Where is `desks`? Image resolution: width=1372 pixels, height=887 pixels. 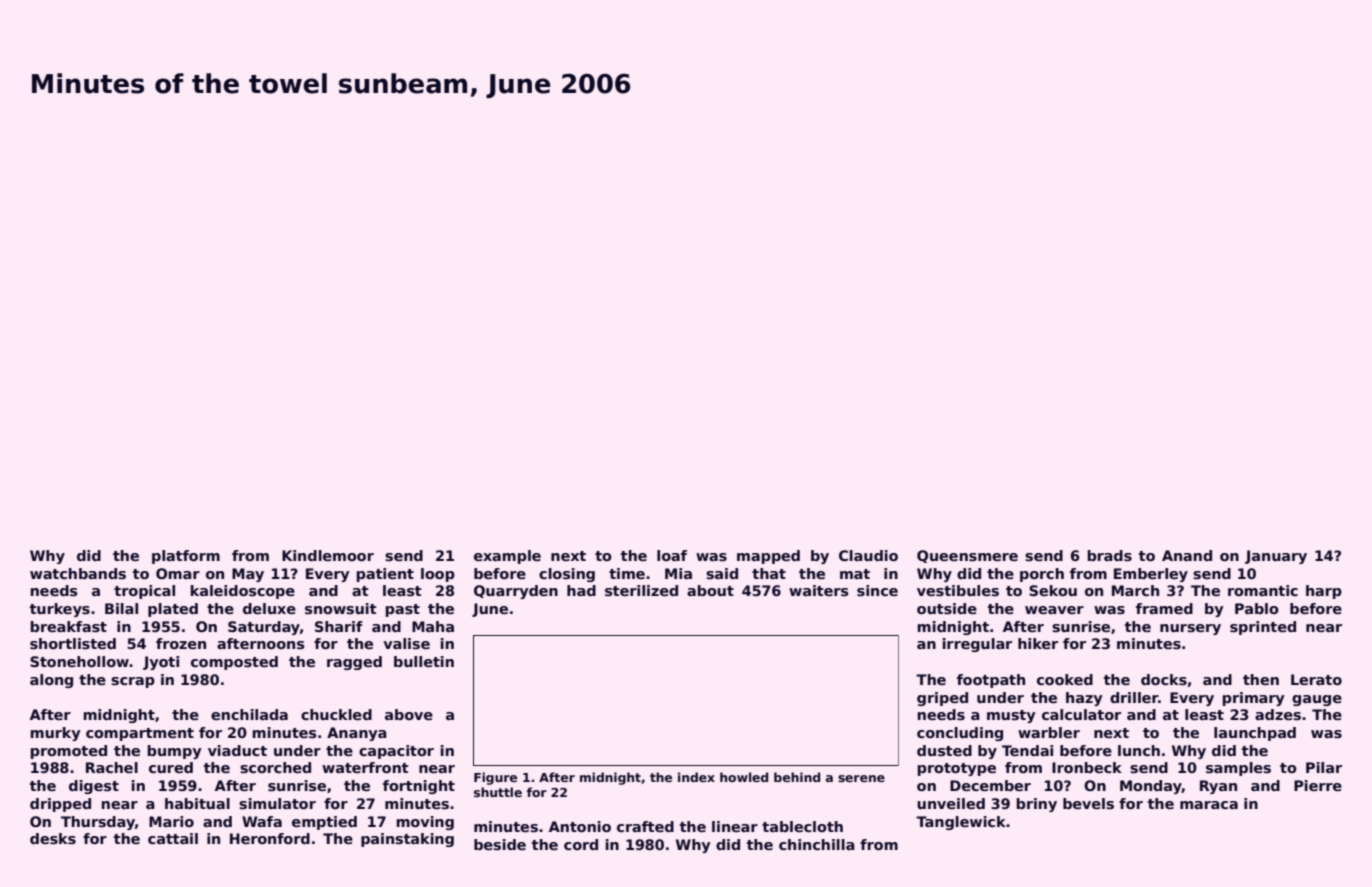 desks is located at coordinates (53, 838).
